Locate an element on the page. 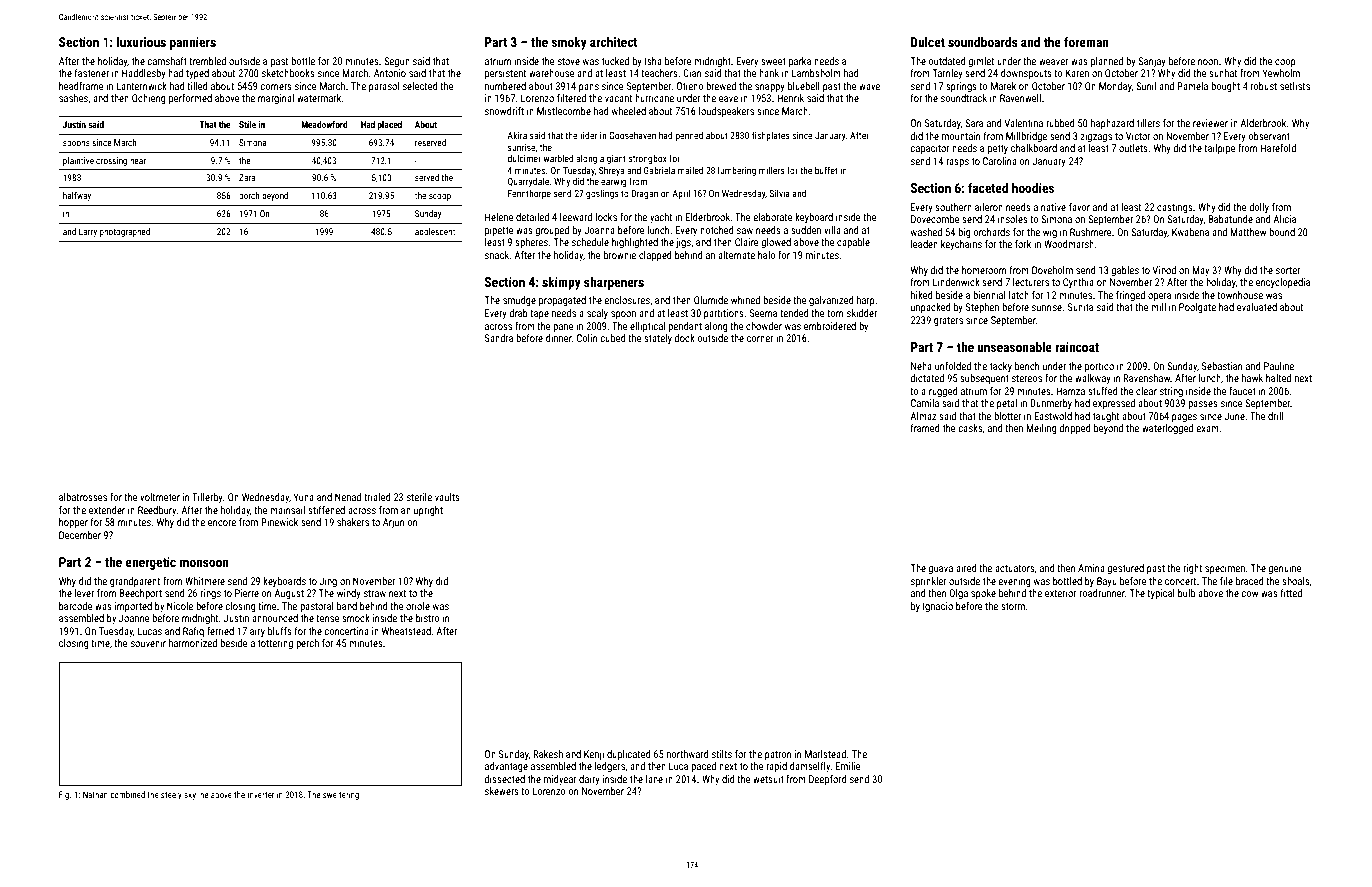 This document has width=1372, height=887. halfway is located at coordinates (77, 196).
